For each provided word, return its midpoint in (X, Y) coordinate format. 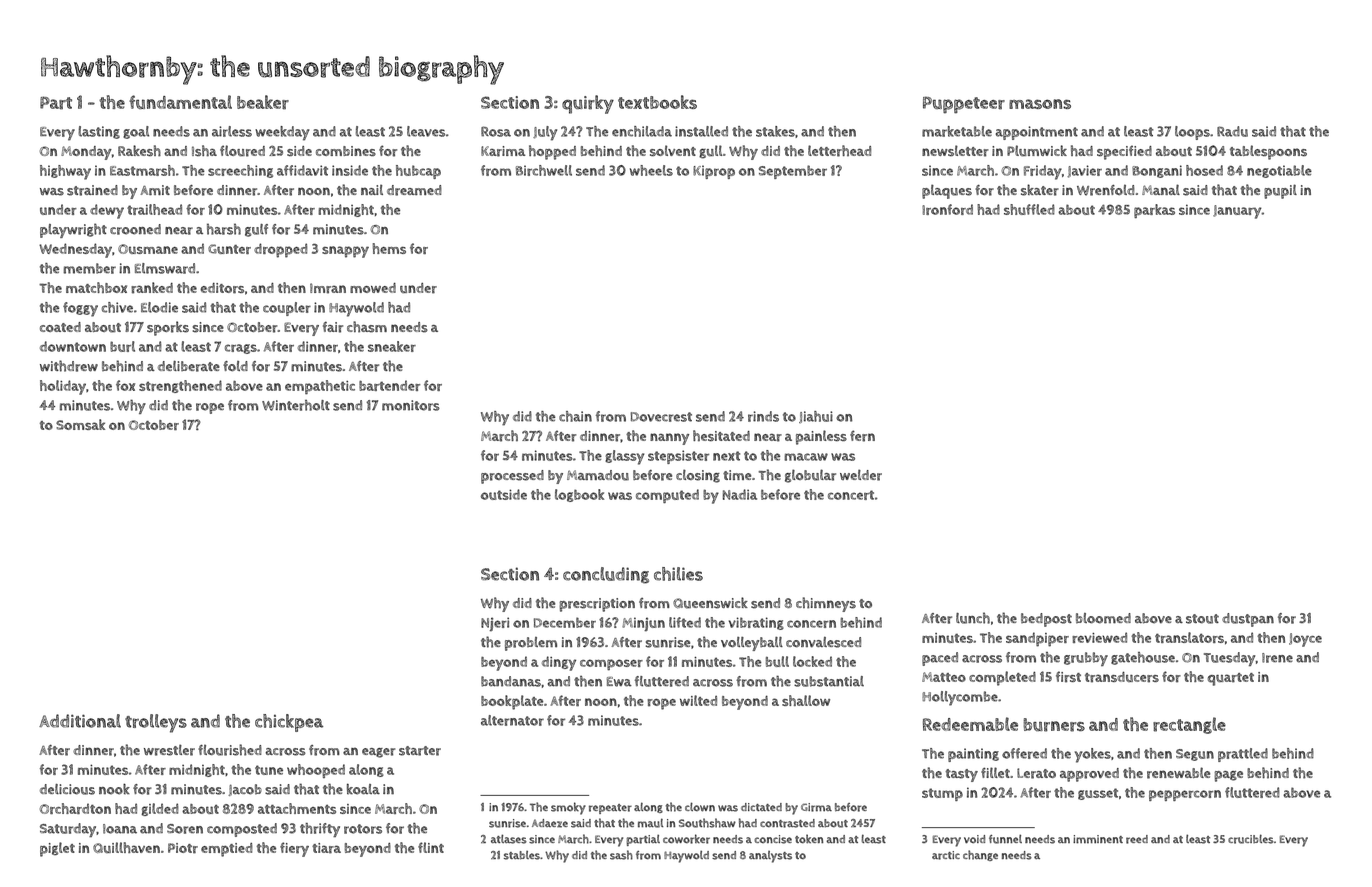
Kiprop (714, 172)
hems (389, 248)
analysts (770, 857)
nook (114, 789)
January (1237, 212)
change (980, 855)
